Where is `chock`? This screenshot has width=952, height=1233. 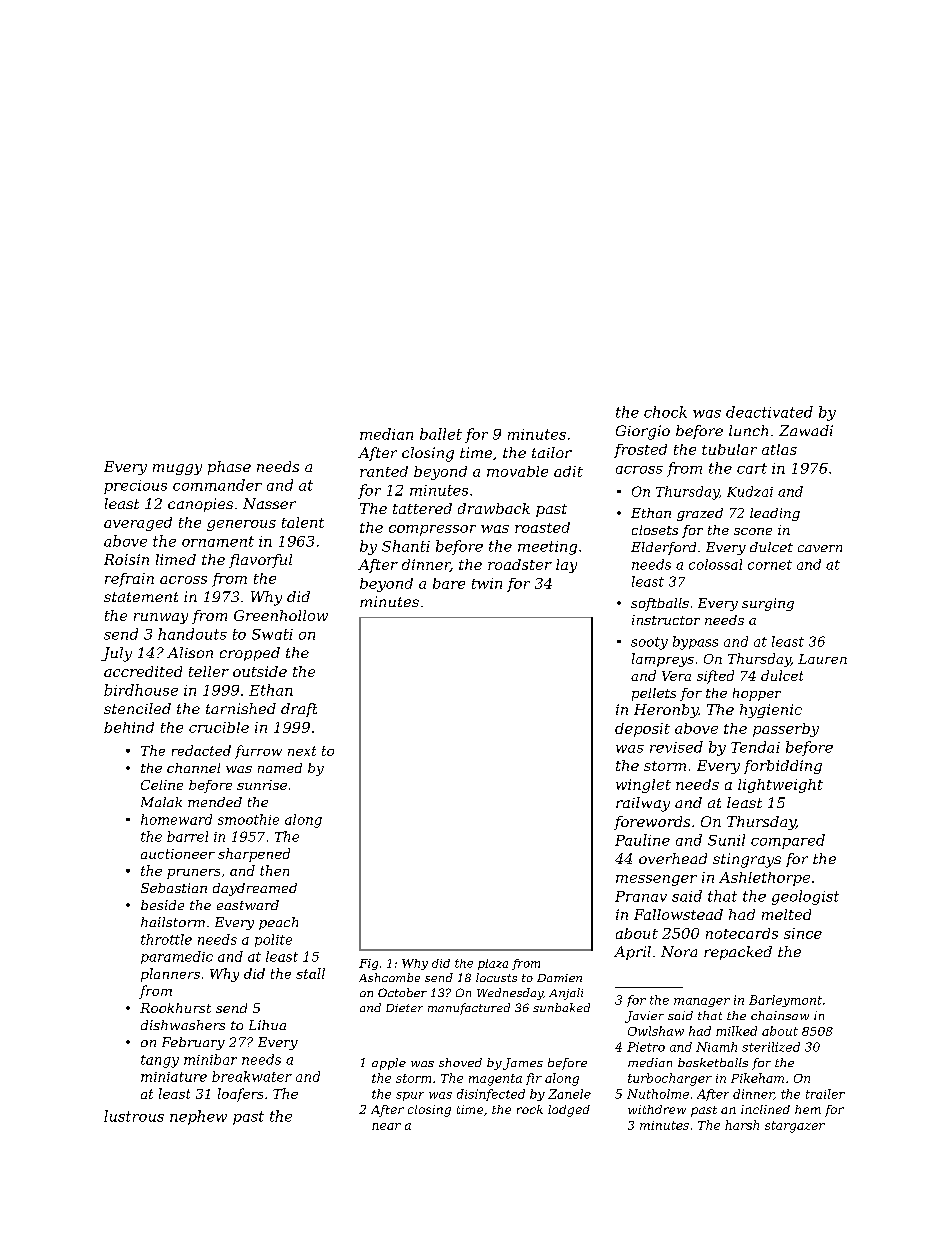 chock is located at coordinates (665, 412).
